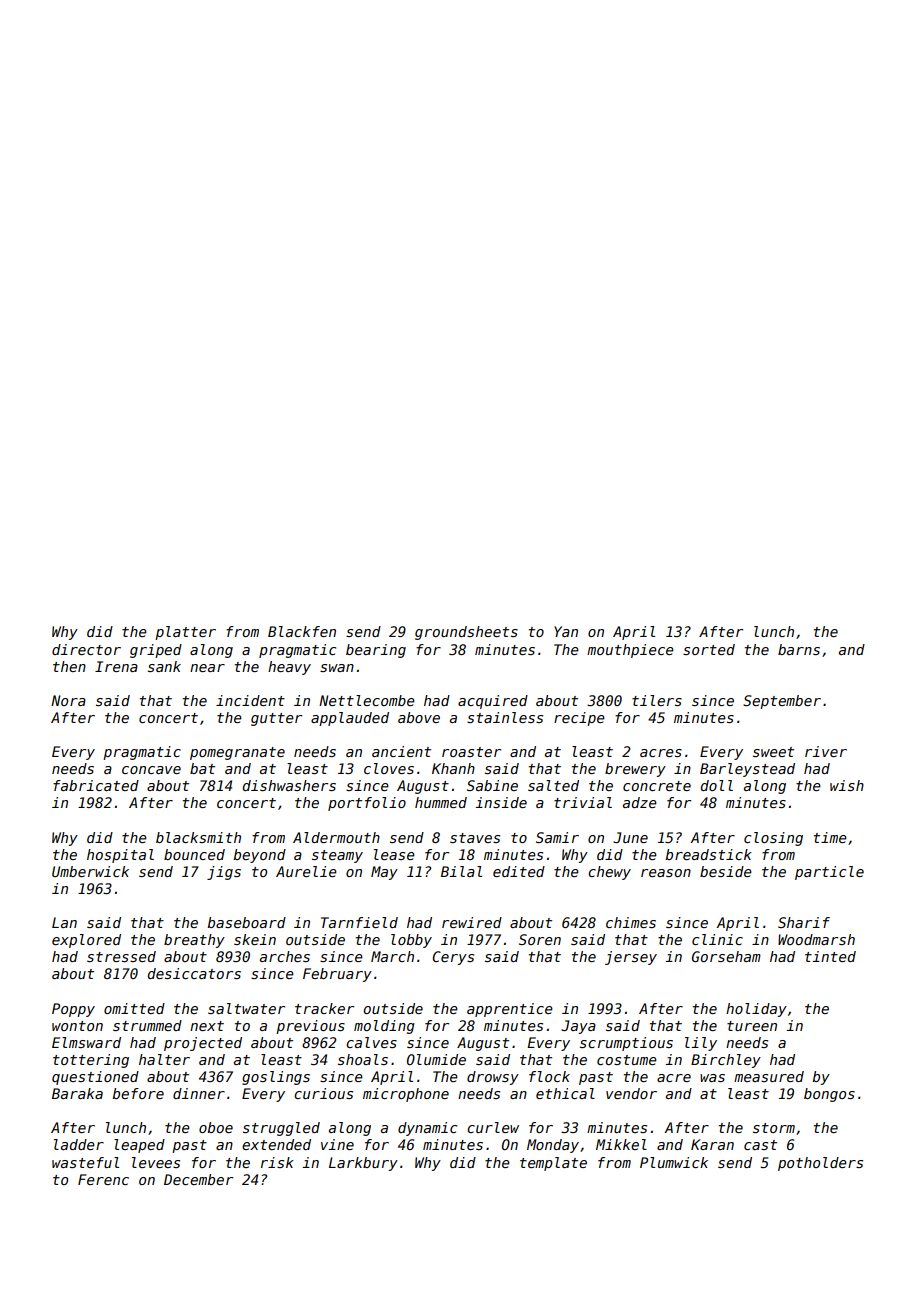 This screenshot has width=924, height=1308. What do you see at coordinates (151, 770) in the screenshot?
I see `concave` at bounding box center [151, 770].
